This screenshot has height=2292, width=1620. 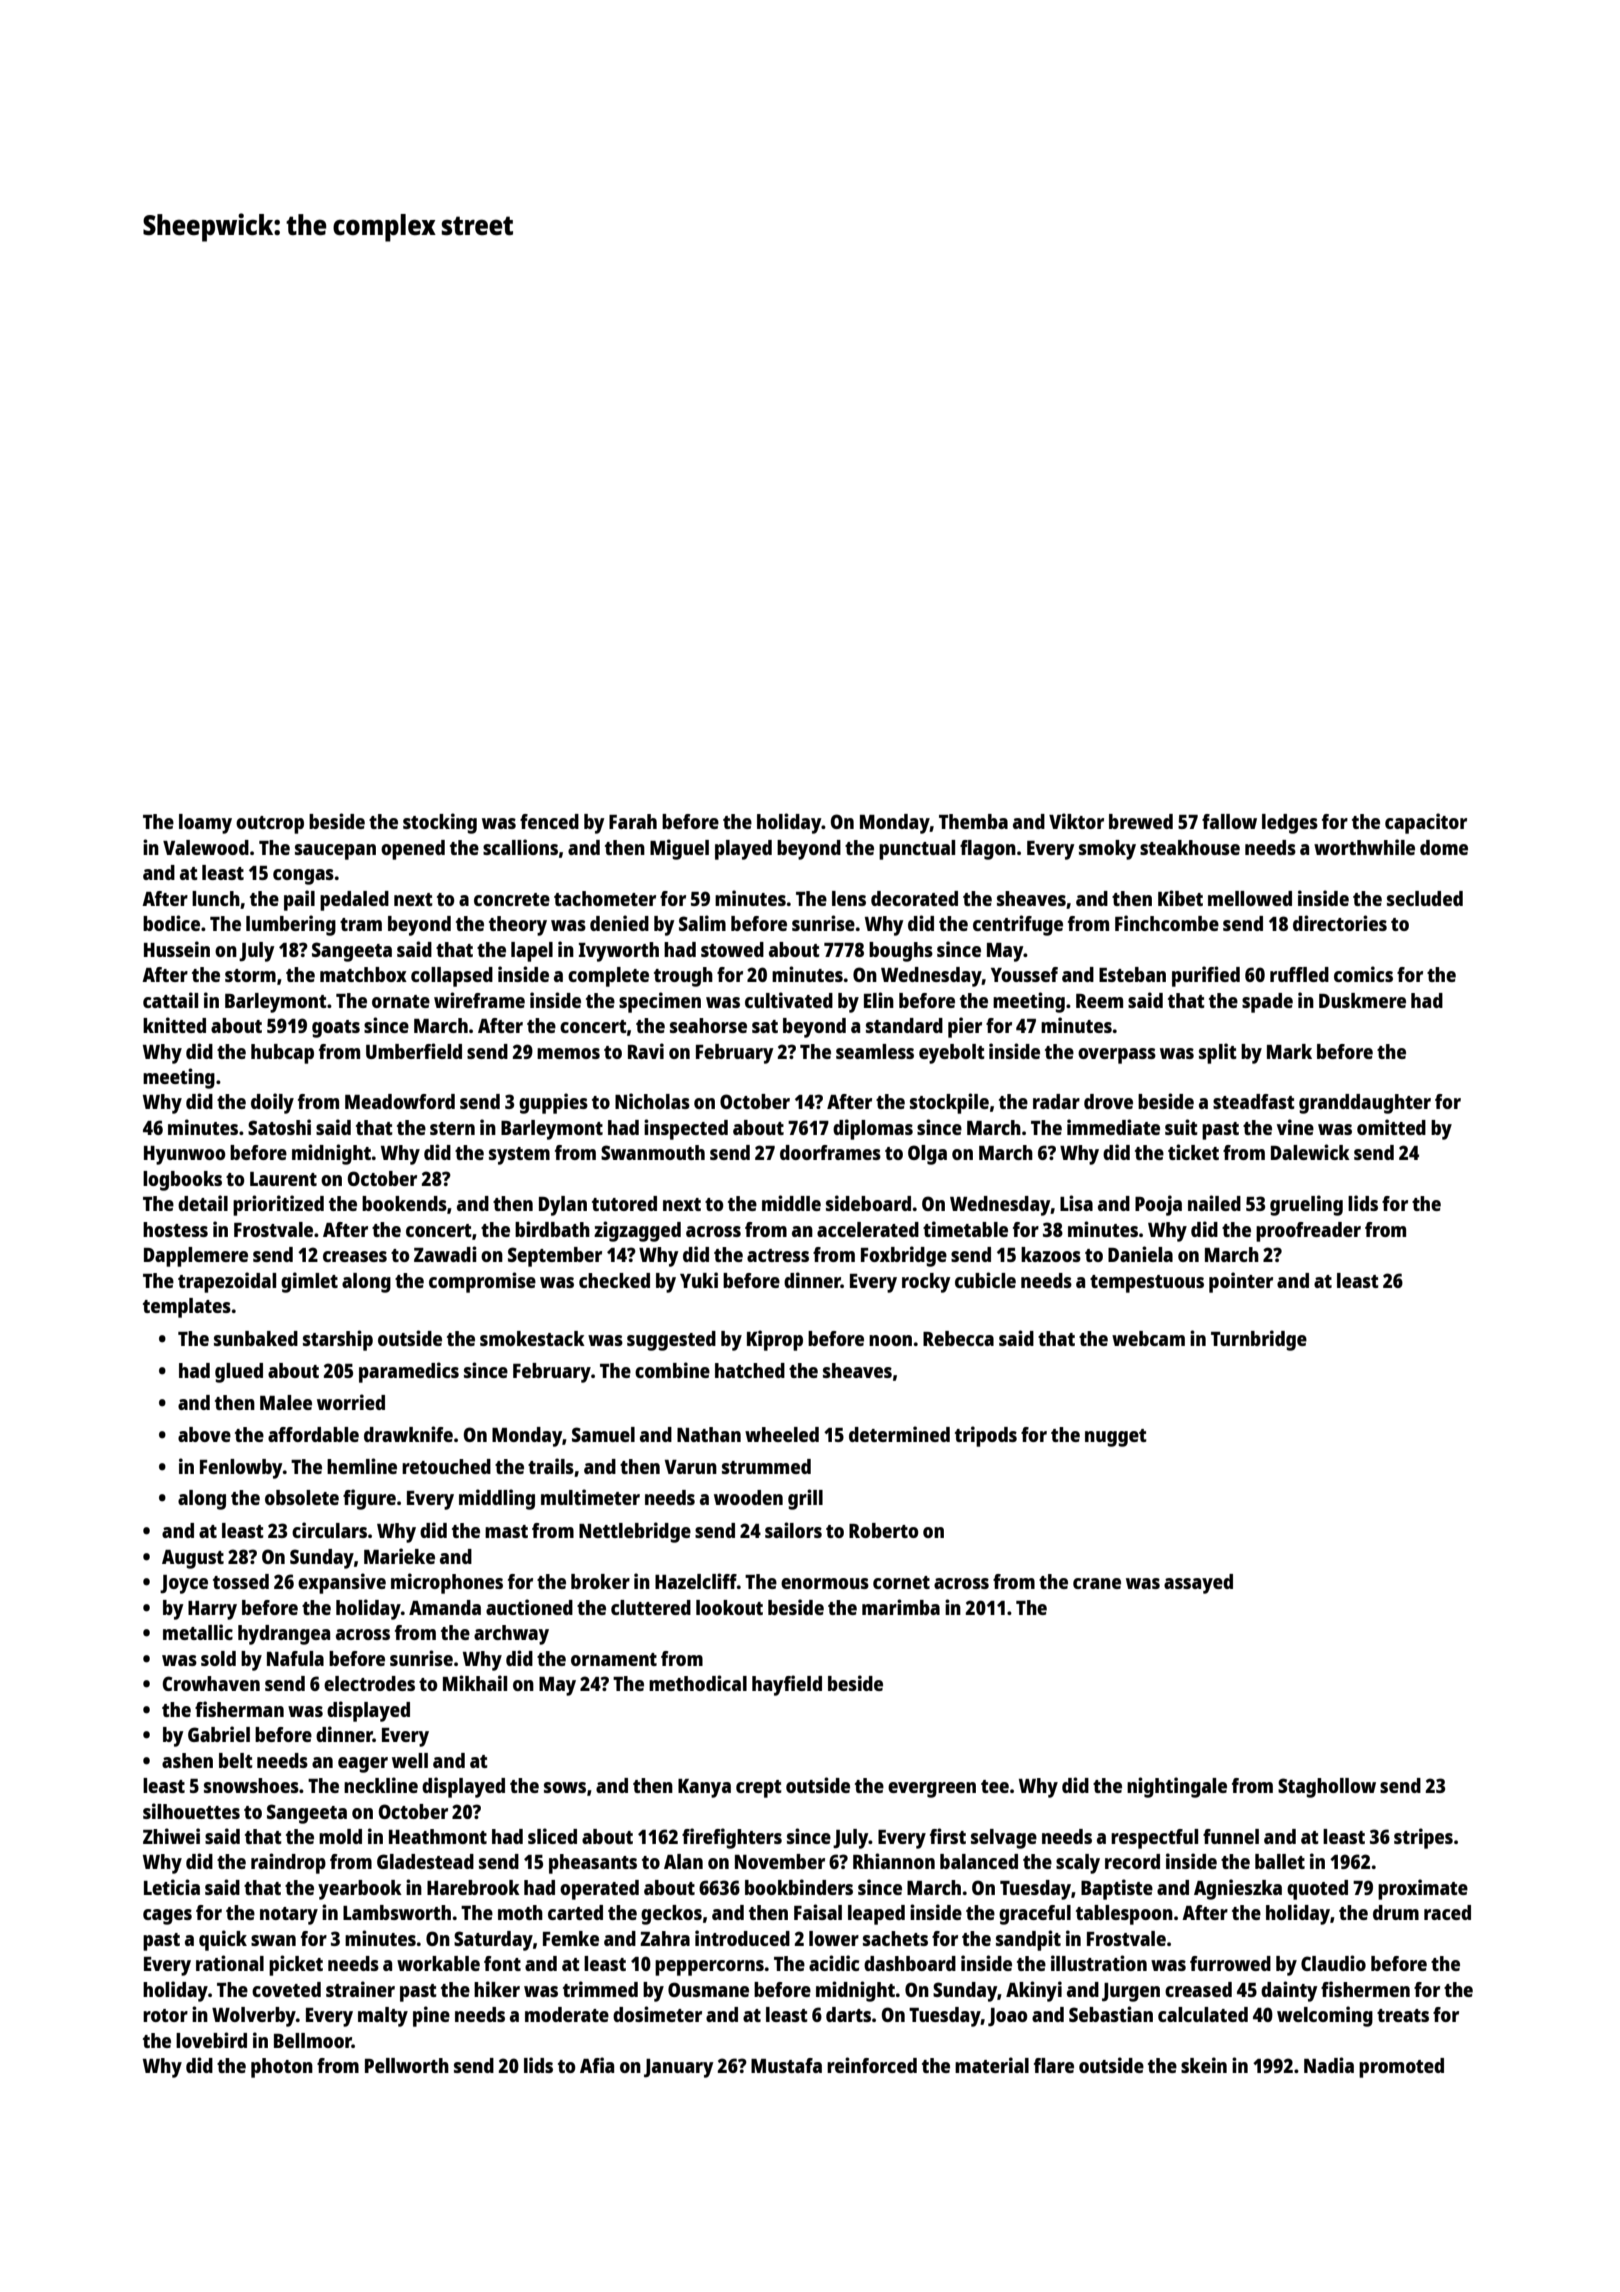 What do you see at coordinates (239, 1373) in the screenshot?
I see `glued` at bounding box center [239, 1373].
